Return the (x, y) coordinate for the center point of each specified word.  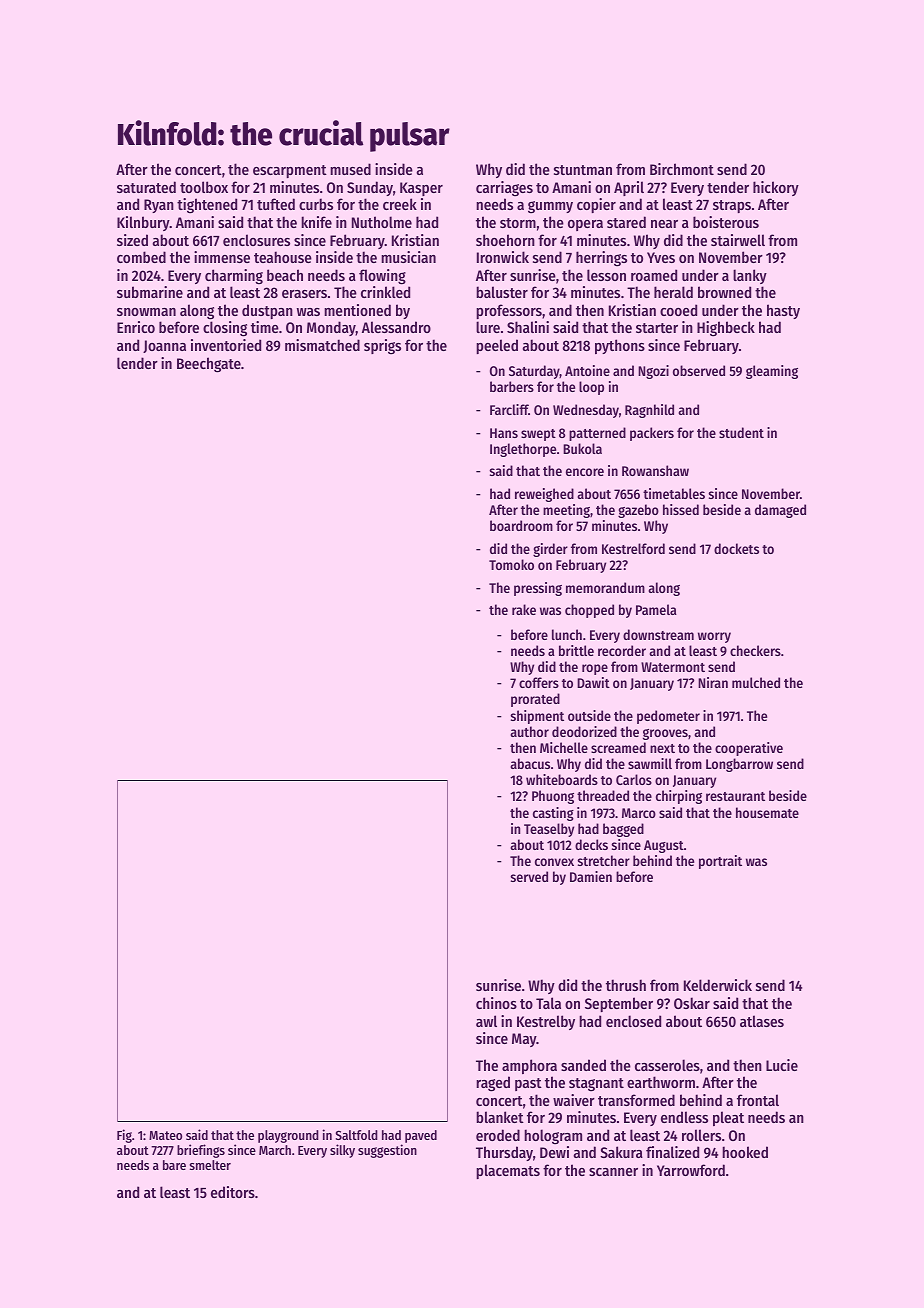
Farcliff (509, 409)
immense (222, 257)
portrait (720, 862)
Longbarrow (739, 765)
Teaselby (549, 830)
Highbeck (726, 329)
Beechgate (209, 365)
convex (554, 862)
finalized (672, 1152)
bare (174, 1165)
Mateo (165, 1135)
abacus (530, 763)
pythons (620, 346)
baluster (502, 292)
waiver (574, 1100)
